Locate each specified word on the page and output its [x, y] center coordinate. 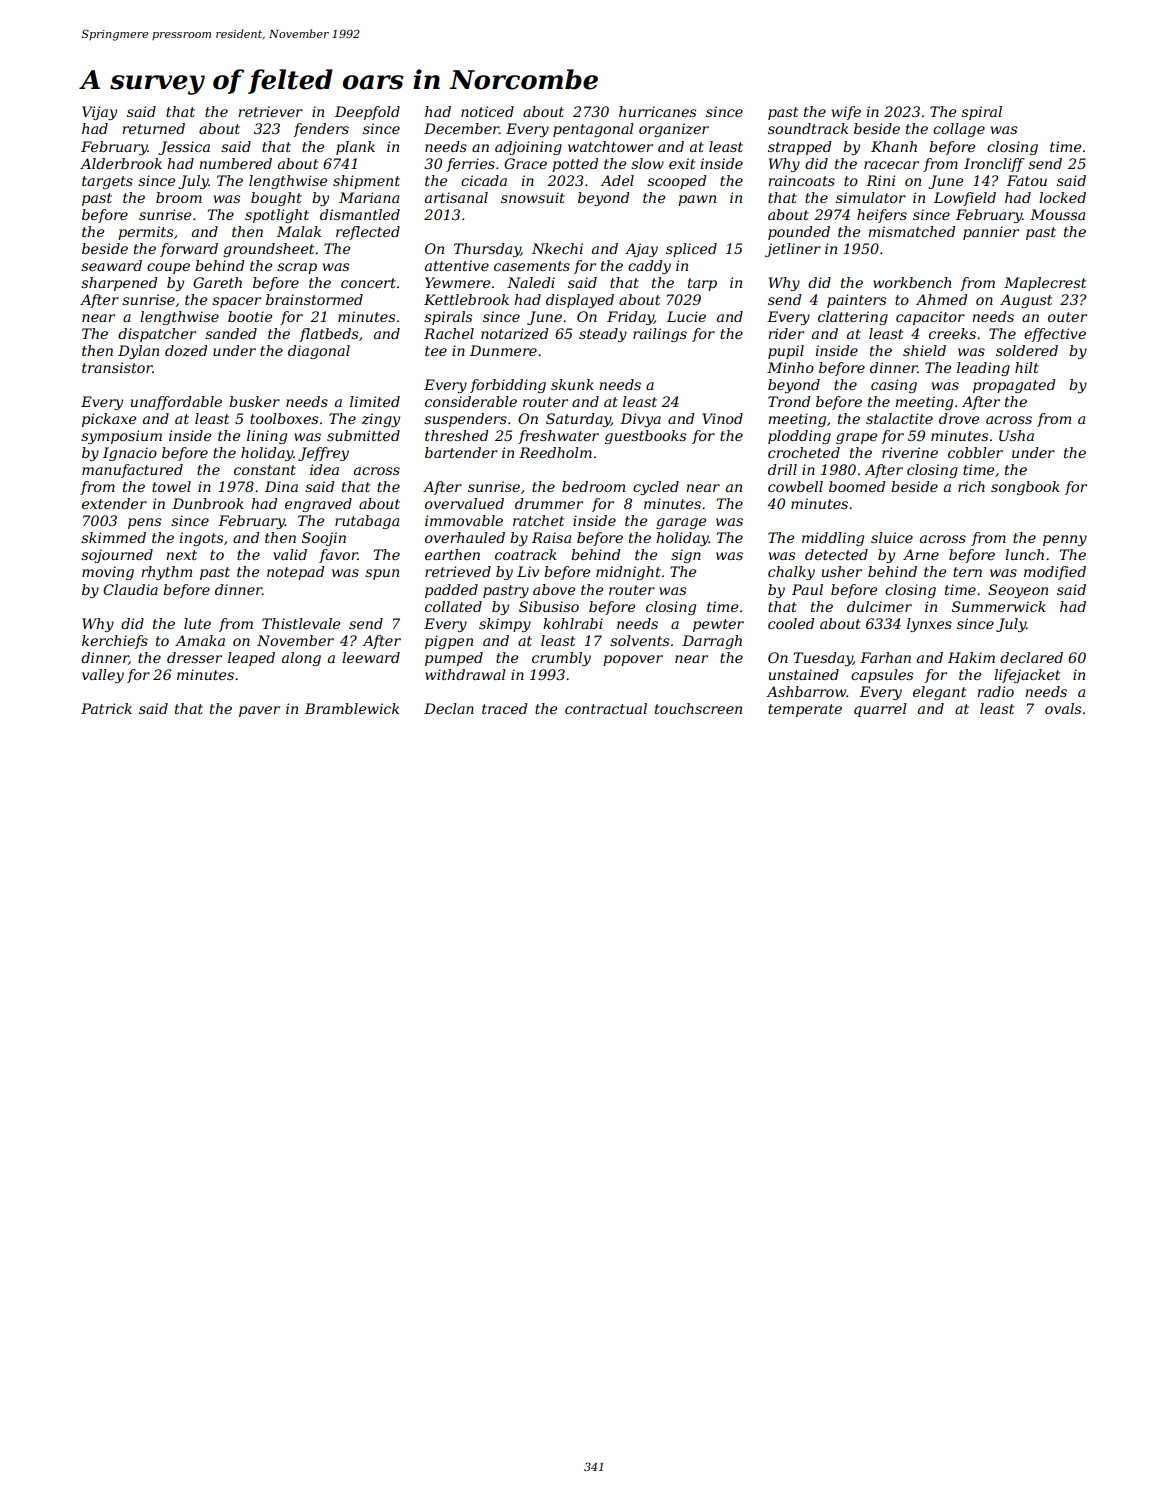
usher [842, 571]
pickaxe [109, 420]
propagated [1014, 386]
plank [355, 148]
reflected [368, 233]
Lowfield [965, 199]
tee [436, 351]
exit [682, 163]
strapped [799, 148]
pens [144, 523]
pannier [991, 233]
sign [686, 556]
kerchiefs [115, 642]
